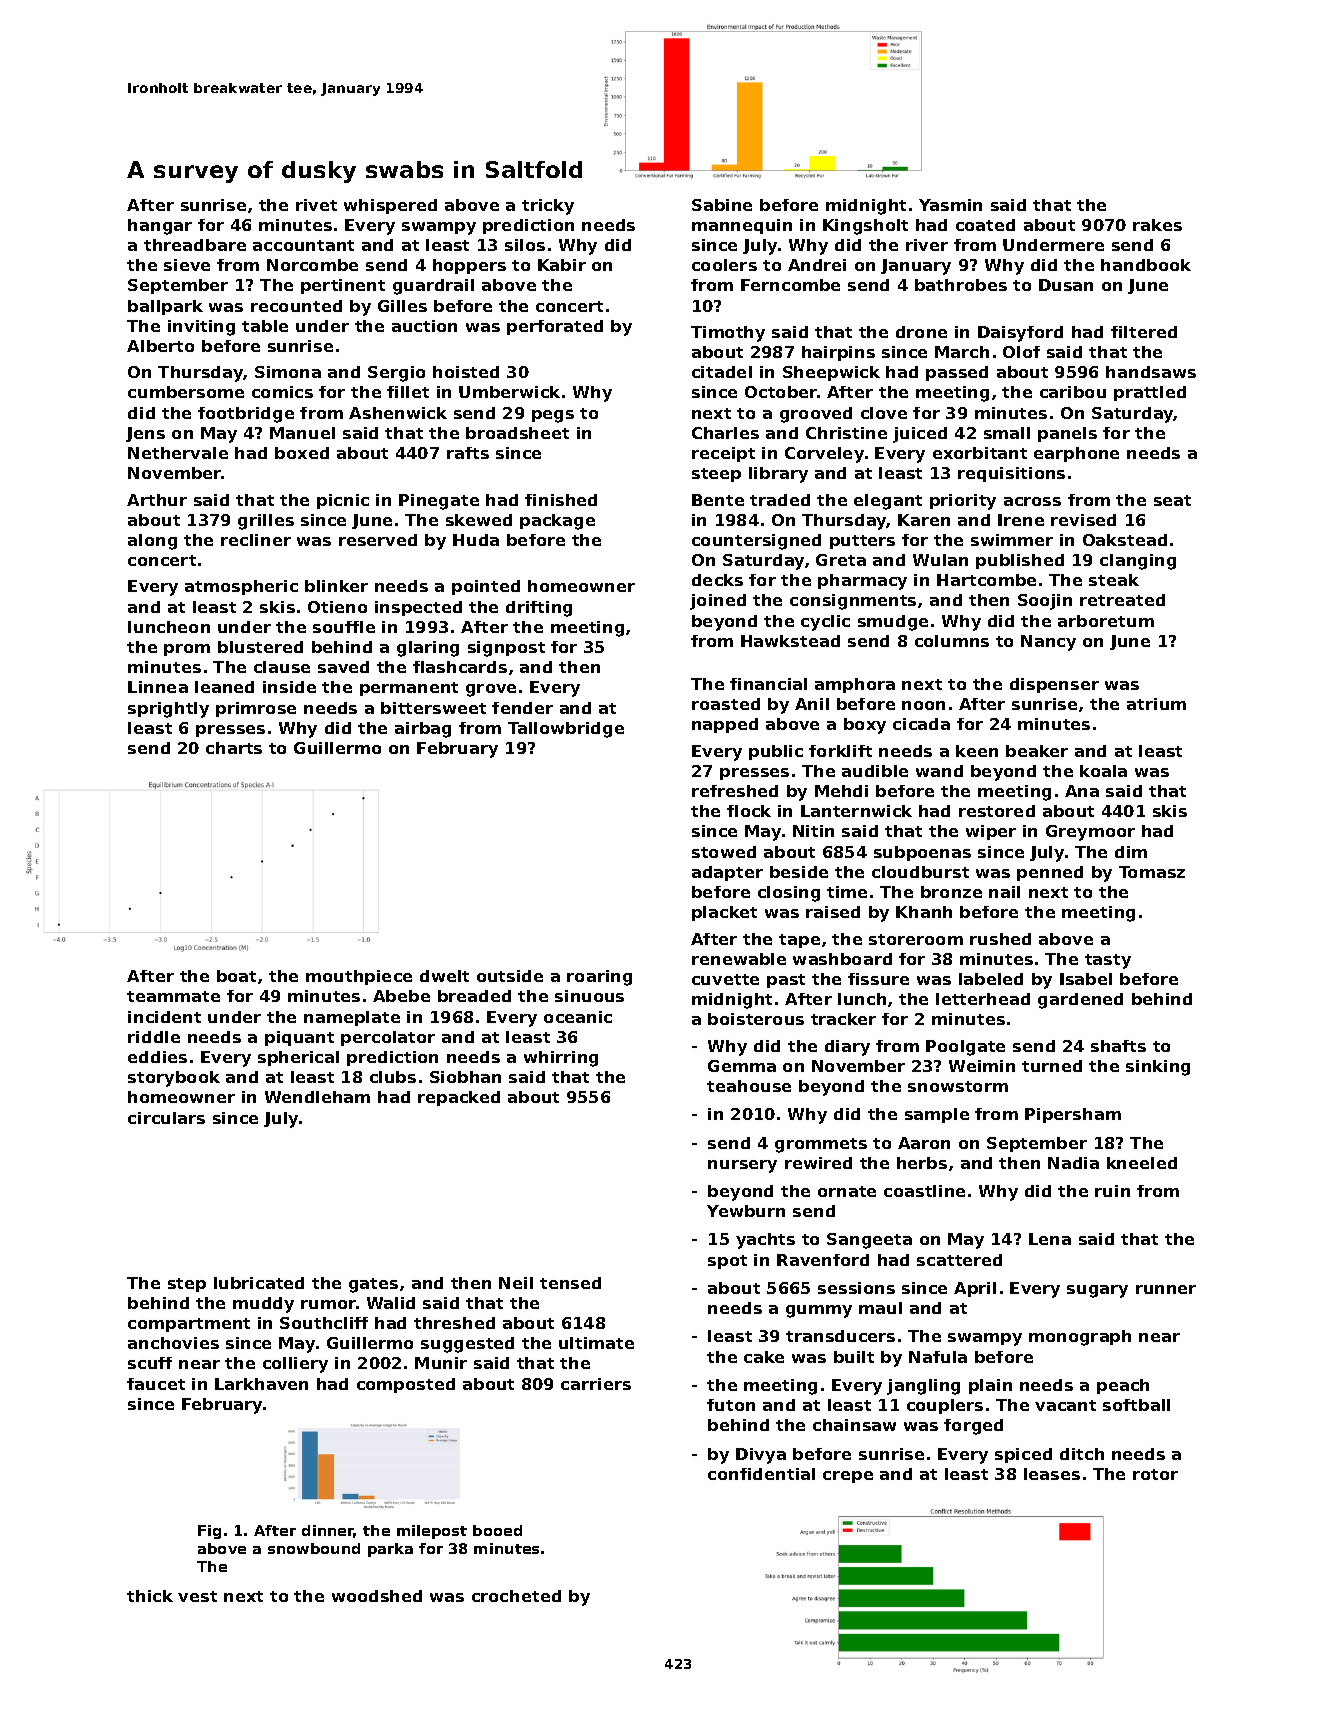 This document has height=1720, width=1329. What do you see at coordinates (847, 1191) in the document?
I see `ornate` at bounding box center [847, 1191].
